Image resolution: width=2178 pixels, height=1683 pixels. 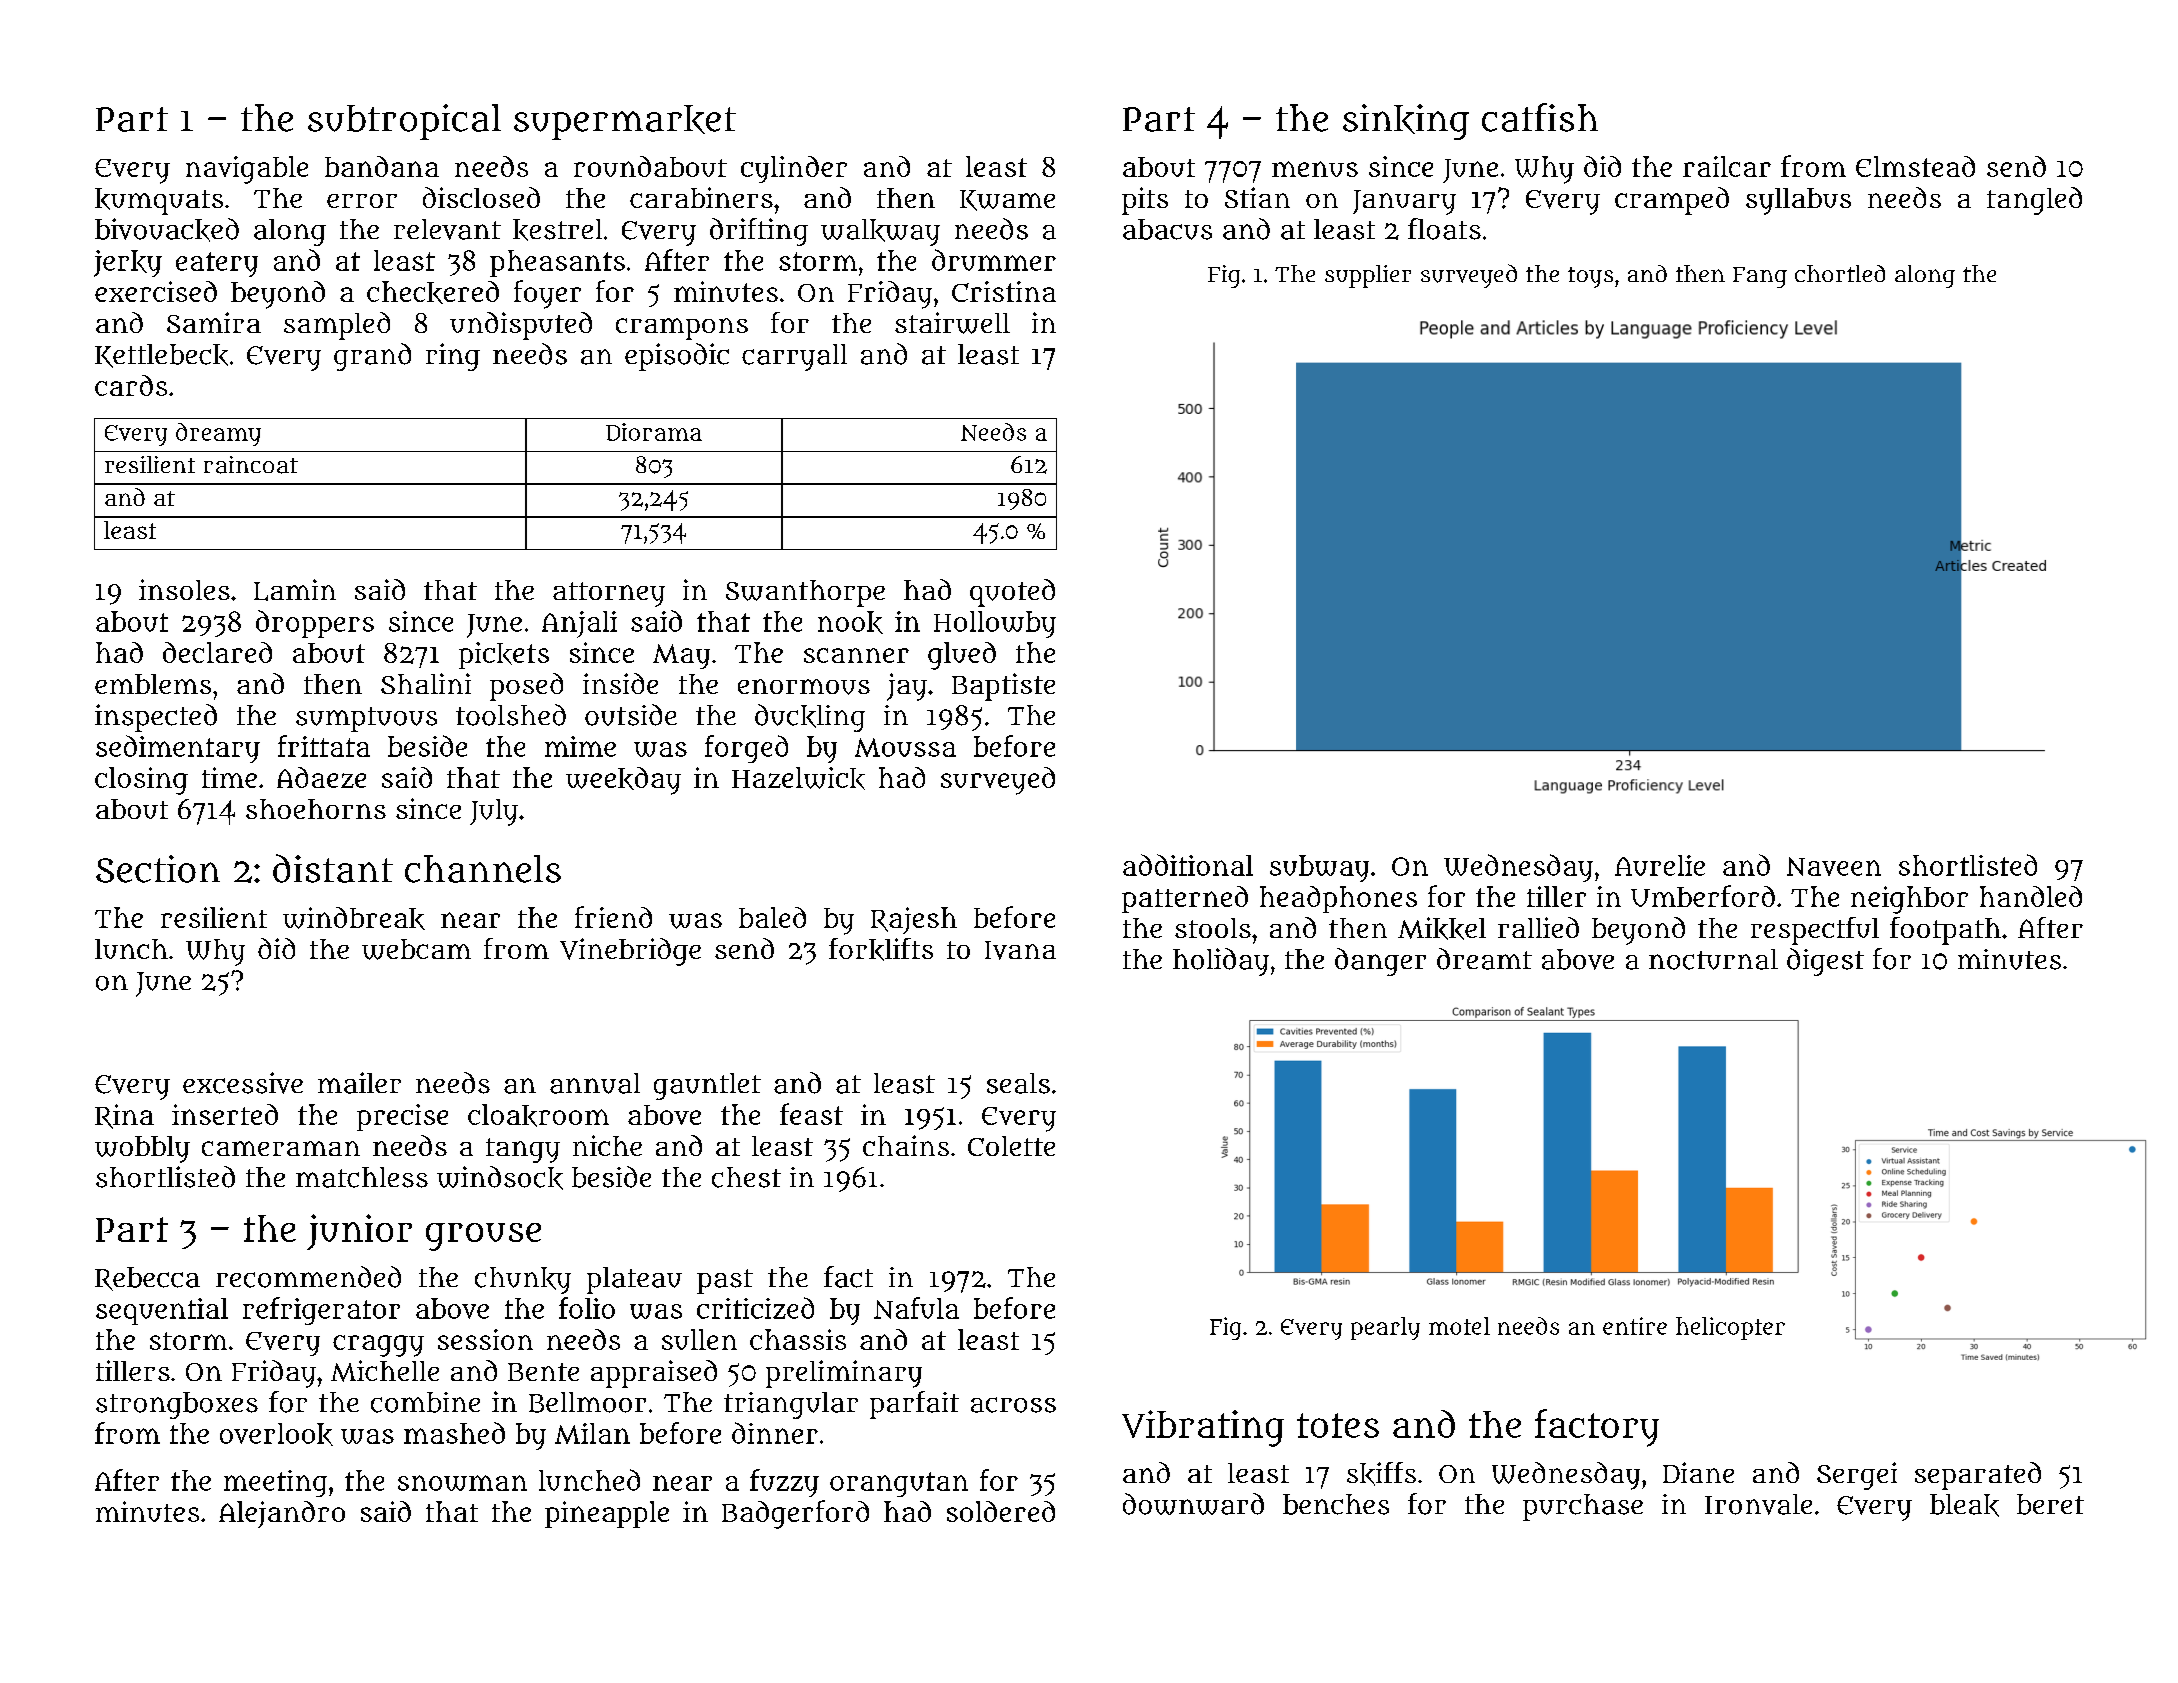 What do you see at coordinates (147, 1279) in the document?
I see `Rebecca` at bounding box center [147, 1279].
